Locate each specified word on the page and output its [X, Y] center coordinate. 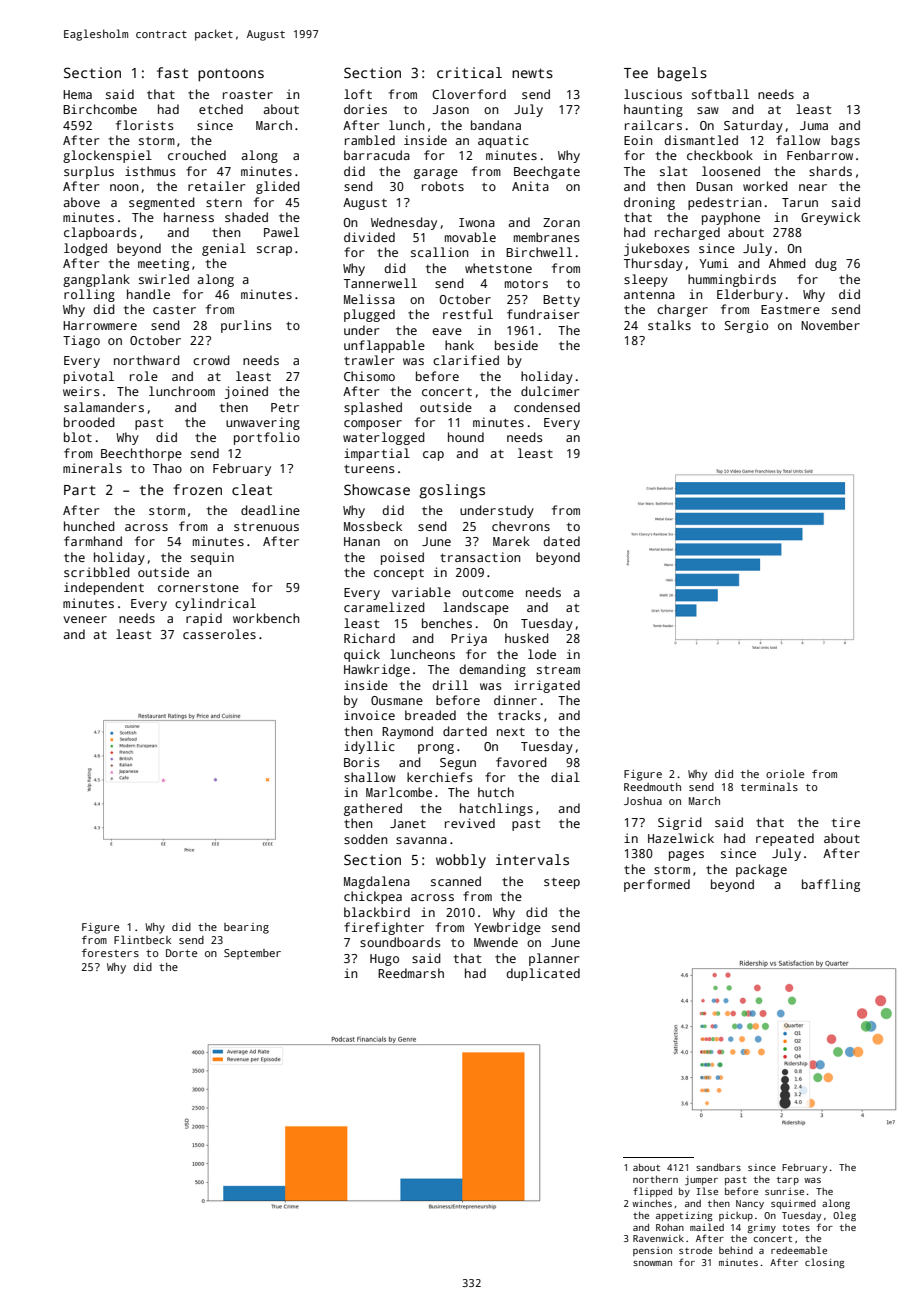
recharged [687, 233]
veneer [85, 619]
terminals [769, 786]
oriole [785, 773]
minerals [92, 468]
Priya [469, 639]
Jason [451, 109]
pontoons [231, 75]
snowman [652, 1263]
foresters [110, 952]
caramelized [384, 607]
